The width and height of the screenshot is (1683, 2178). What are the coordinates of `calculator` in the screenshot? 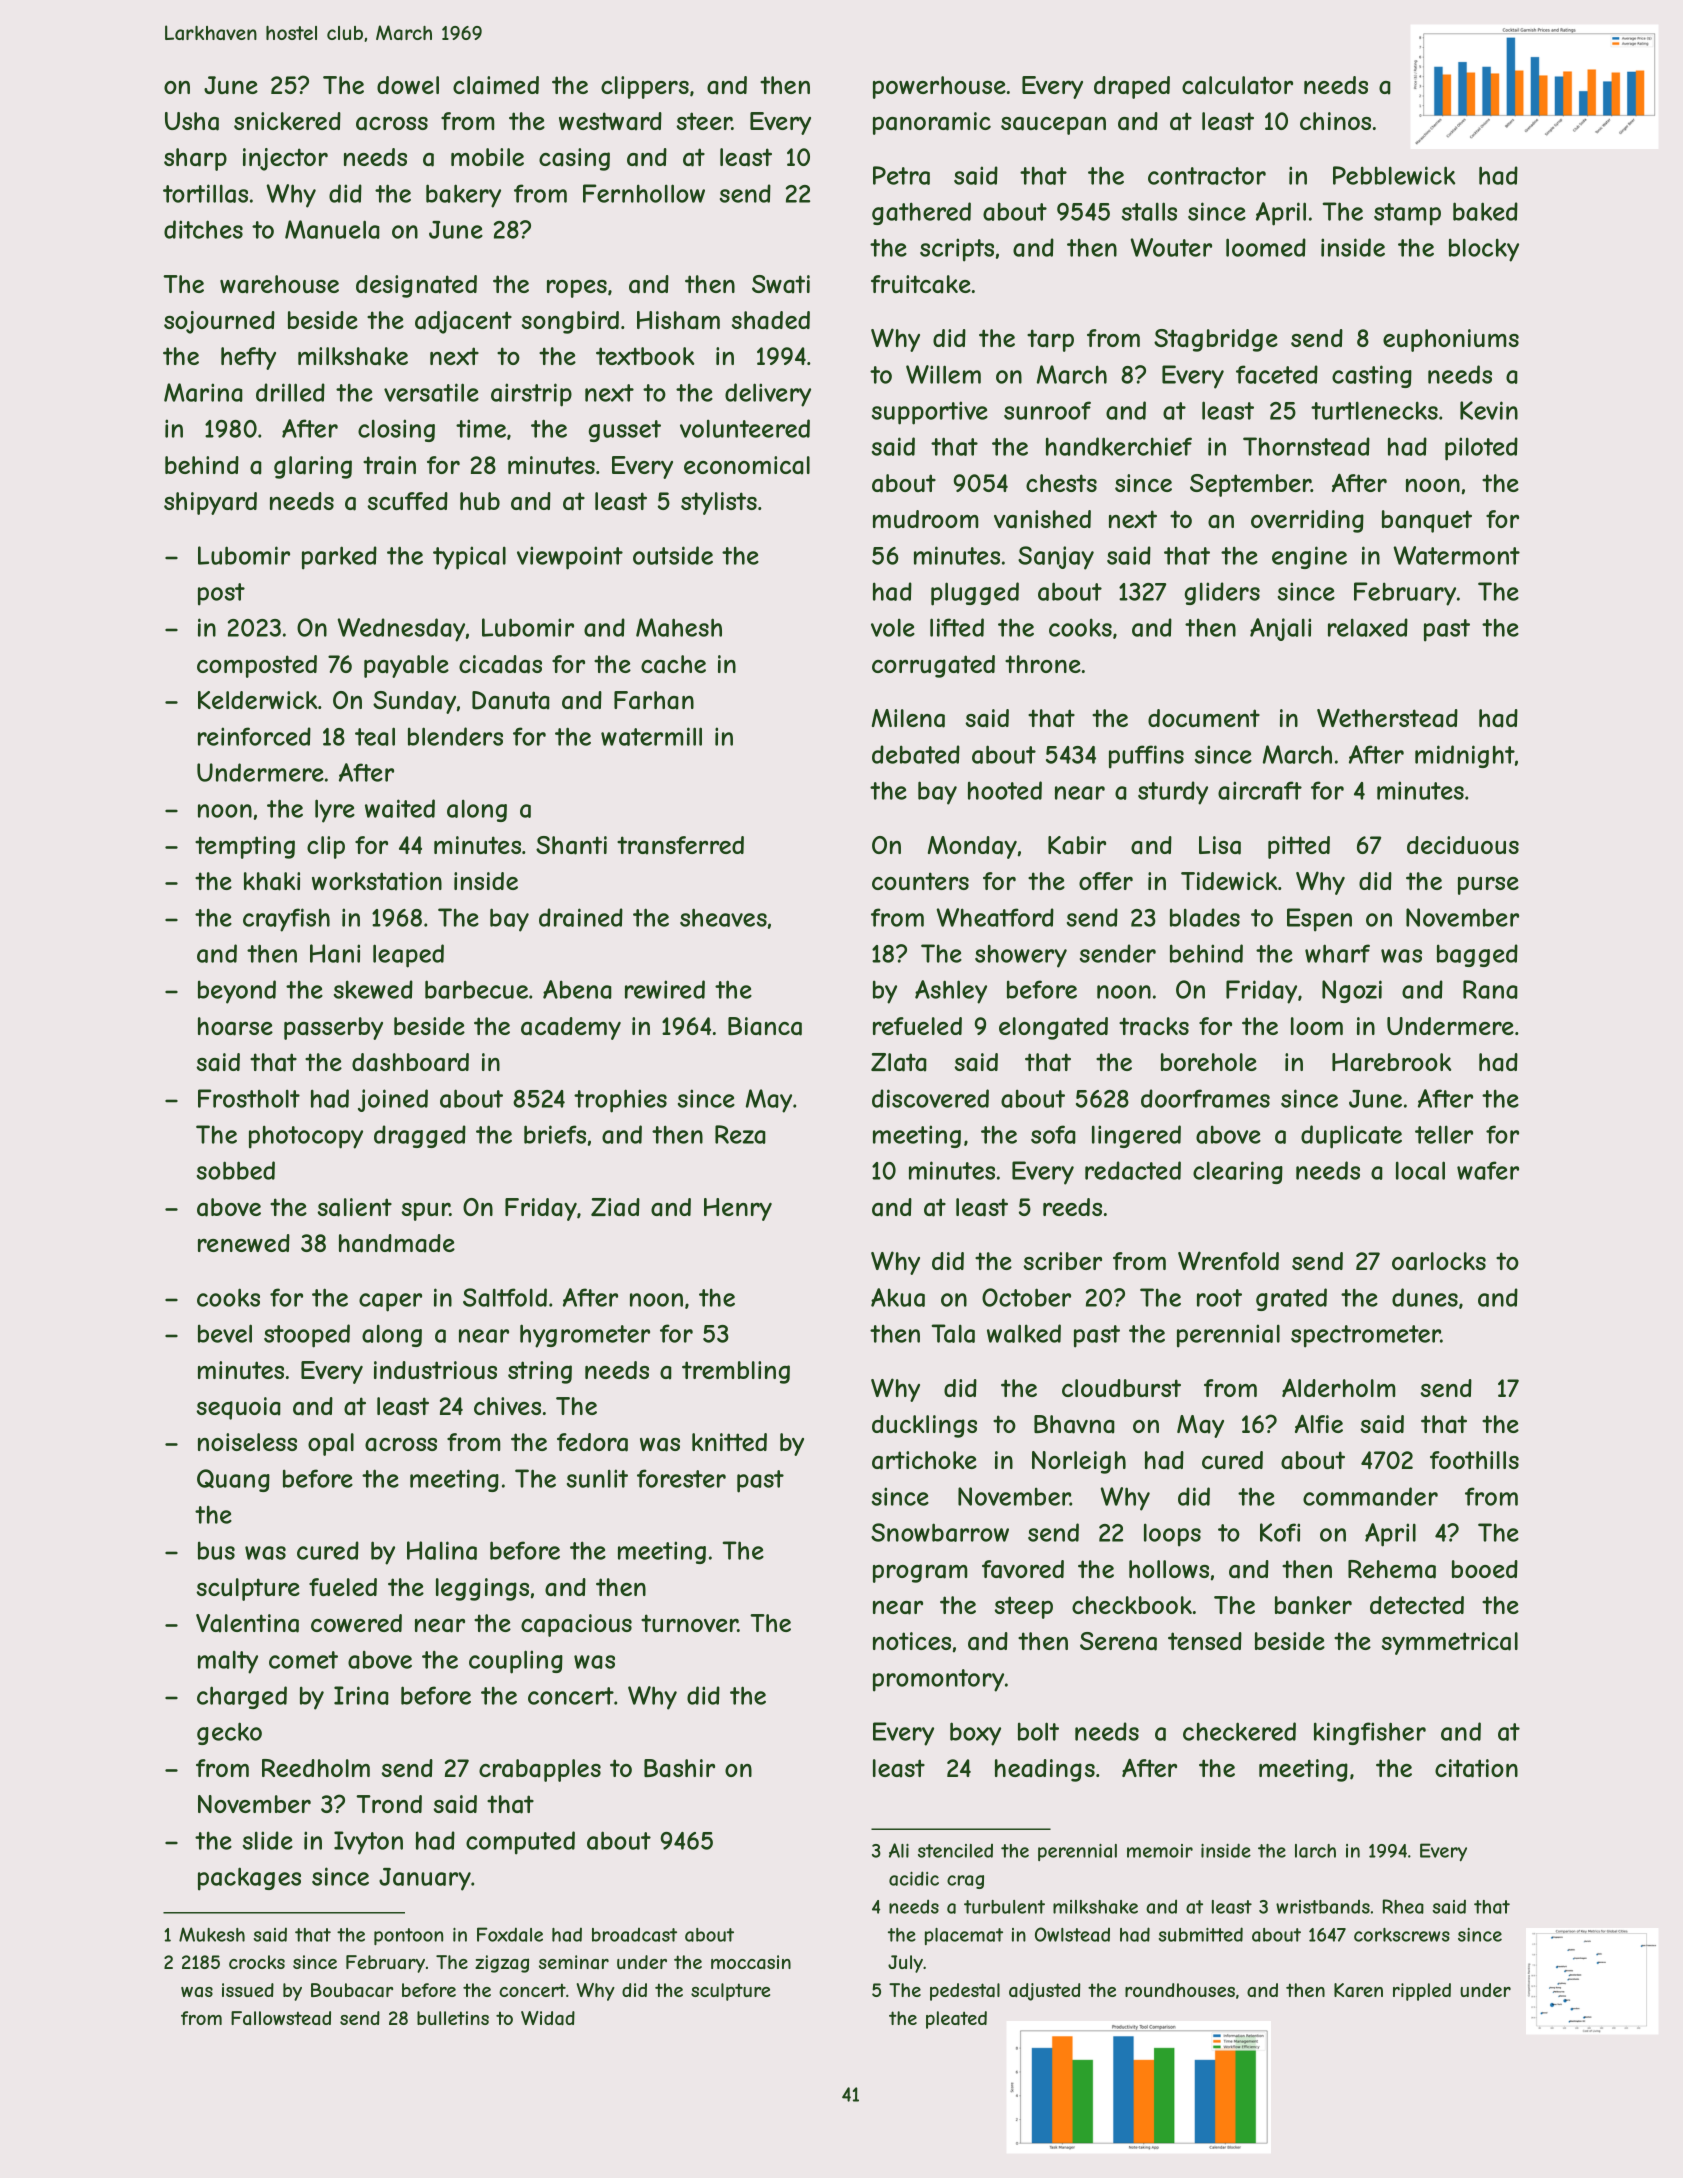 It's located at (1237, 85).
